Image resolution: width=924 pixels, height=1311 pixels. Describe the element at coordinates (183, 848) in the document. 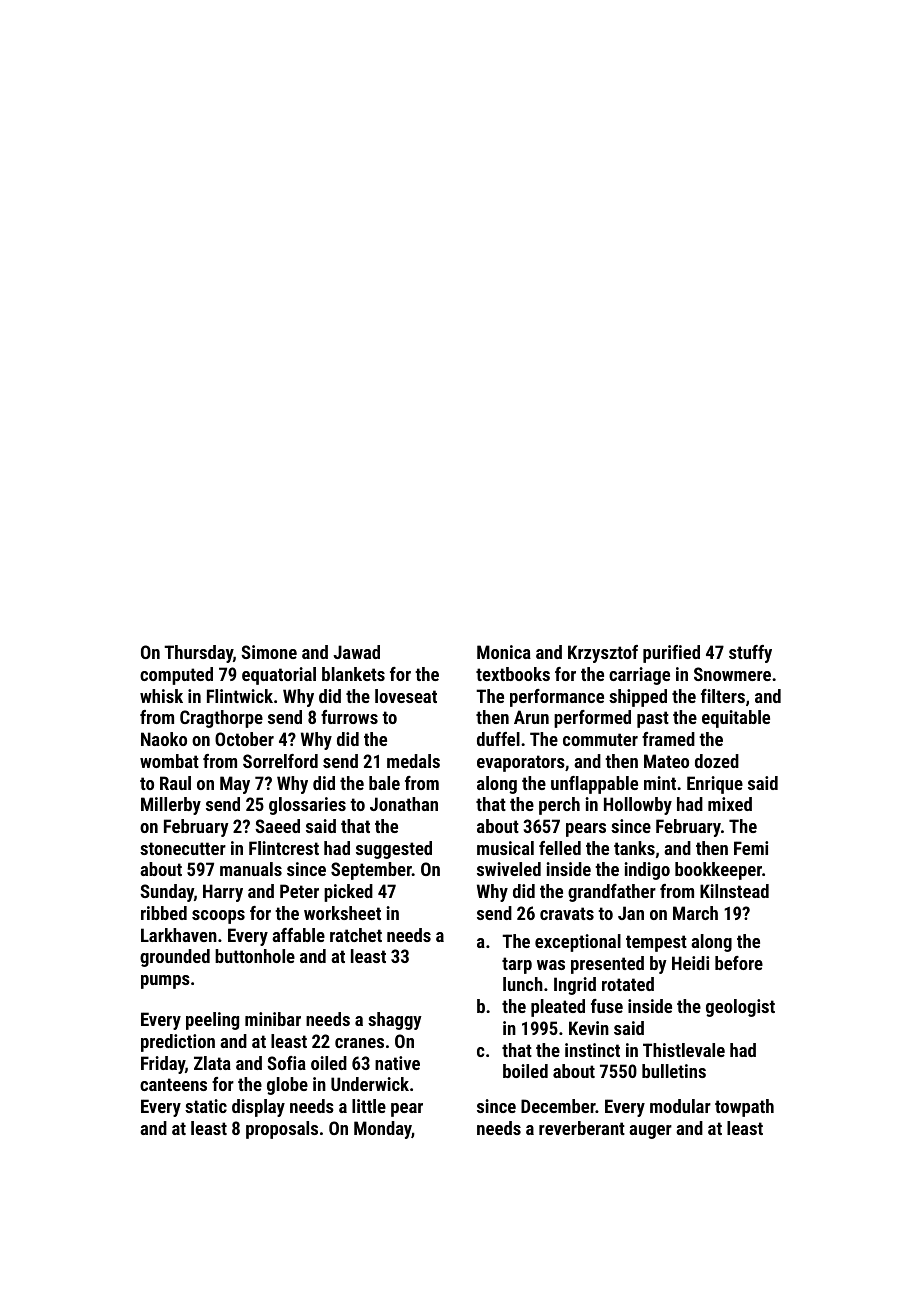

I see `stonecutter` at that location.
